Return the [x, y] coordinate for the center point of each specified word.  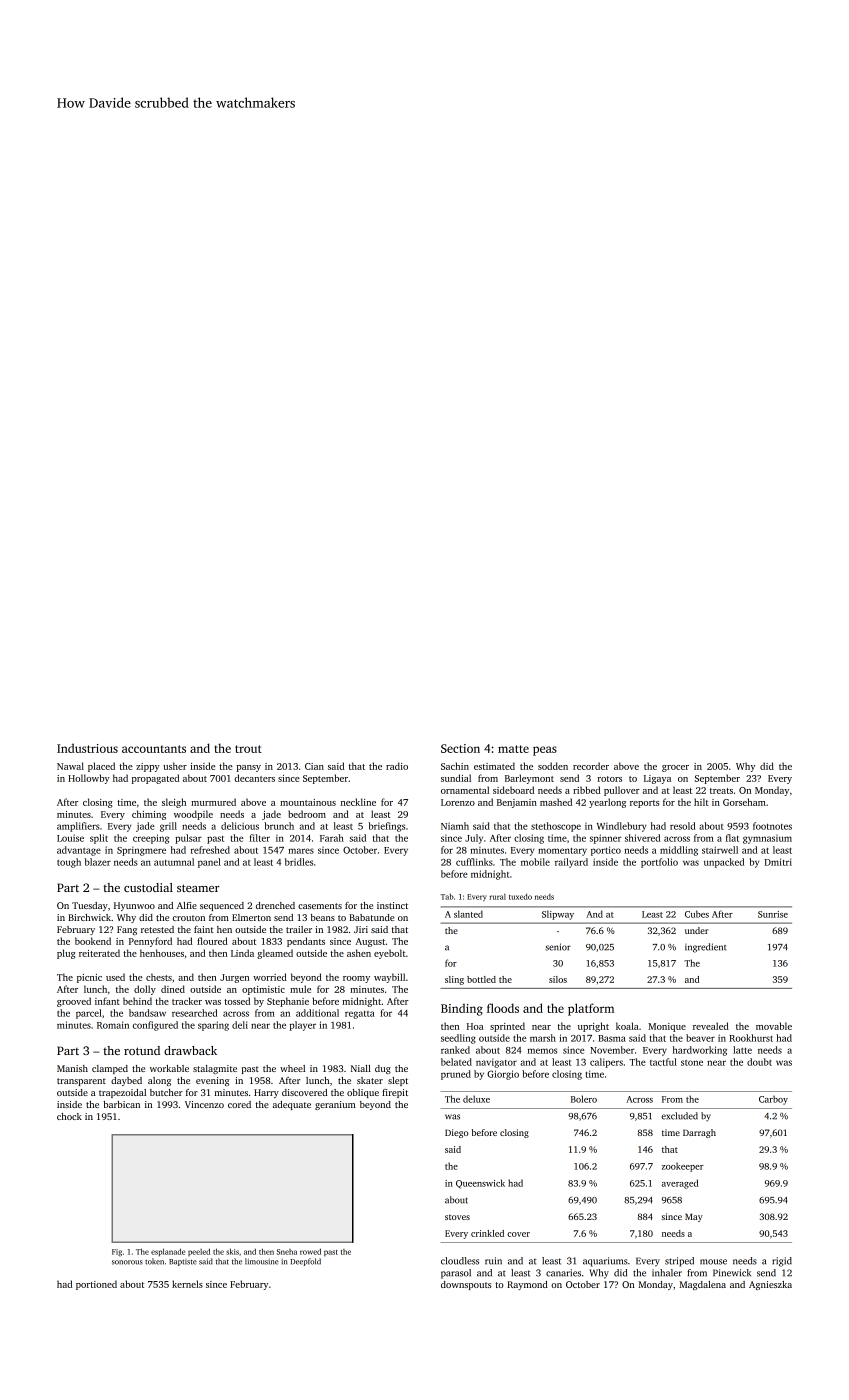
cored [239, 1104]
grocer [675, 768]
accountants [154, 749]
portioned [96, 1285]
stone [692, 1063]
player [303, 1026]
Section [460, 748]
